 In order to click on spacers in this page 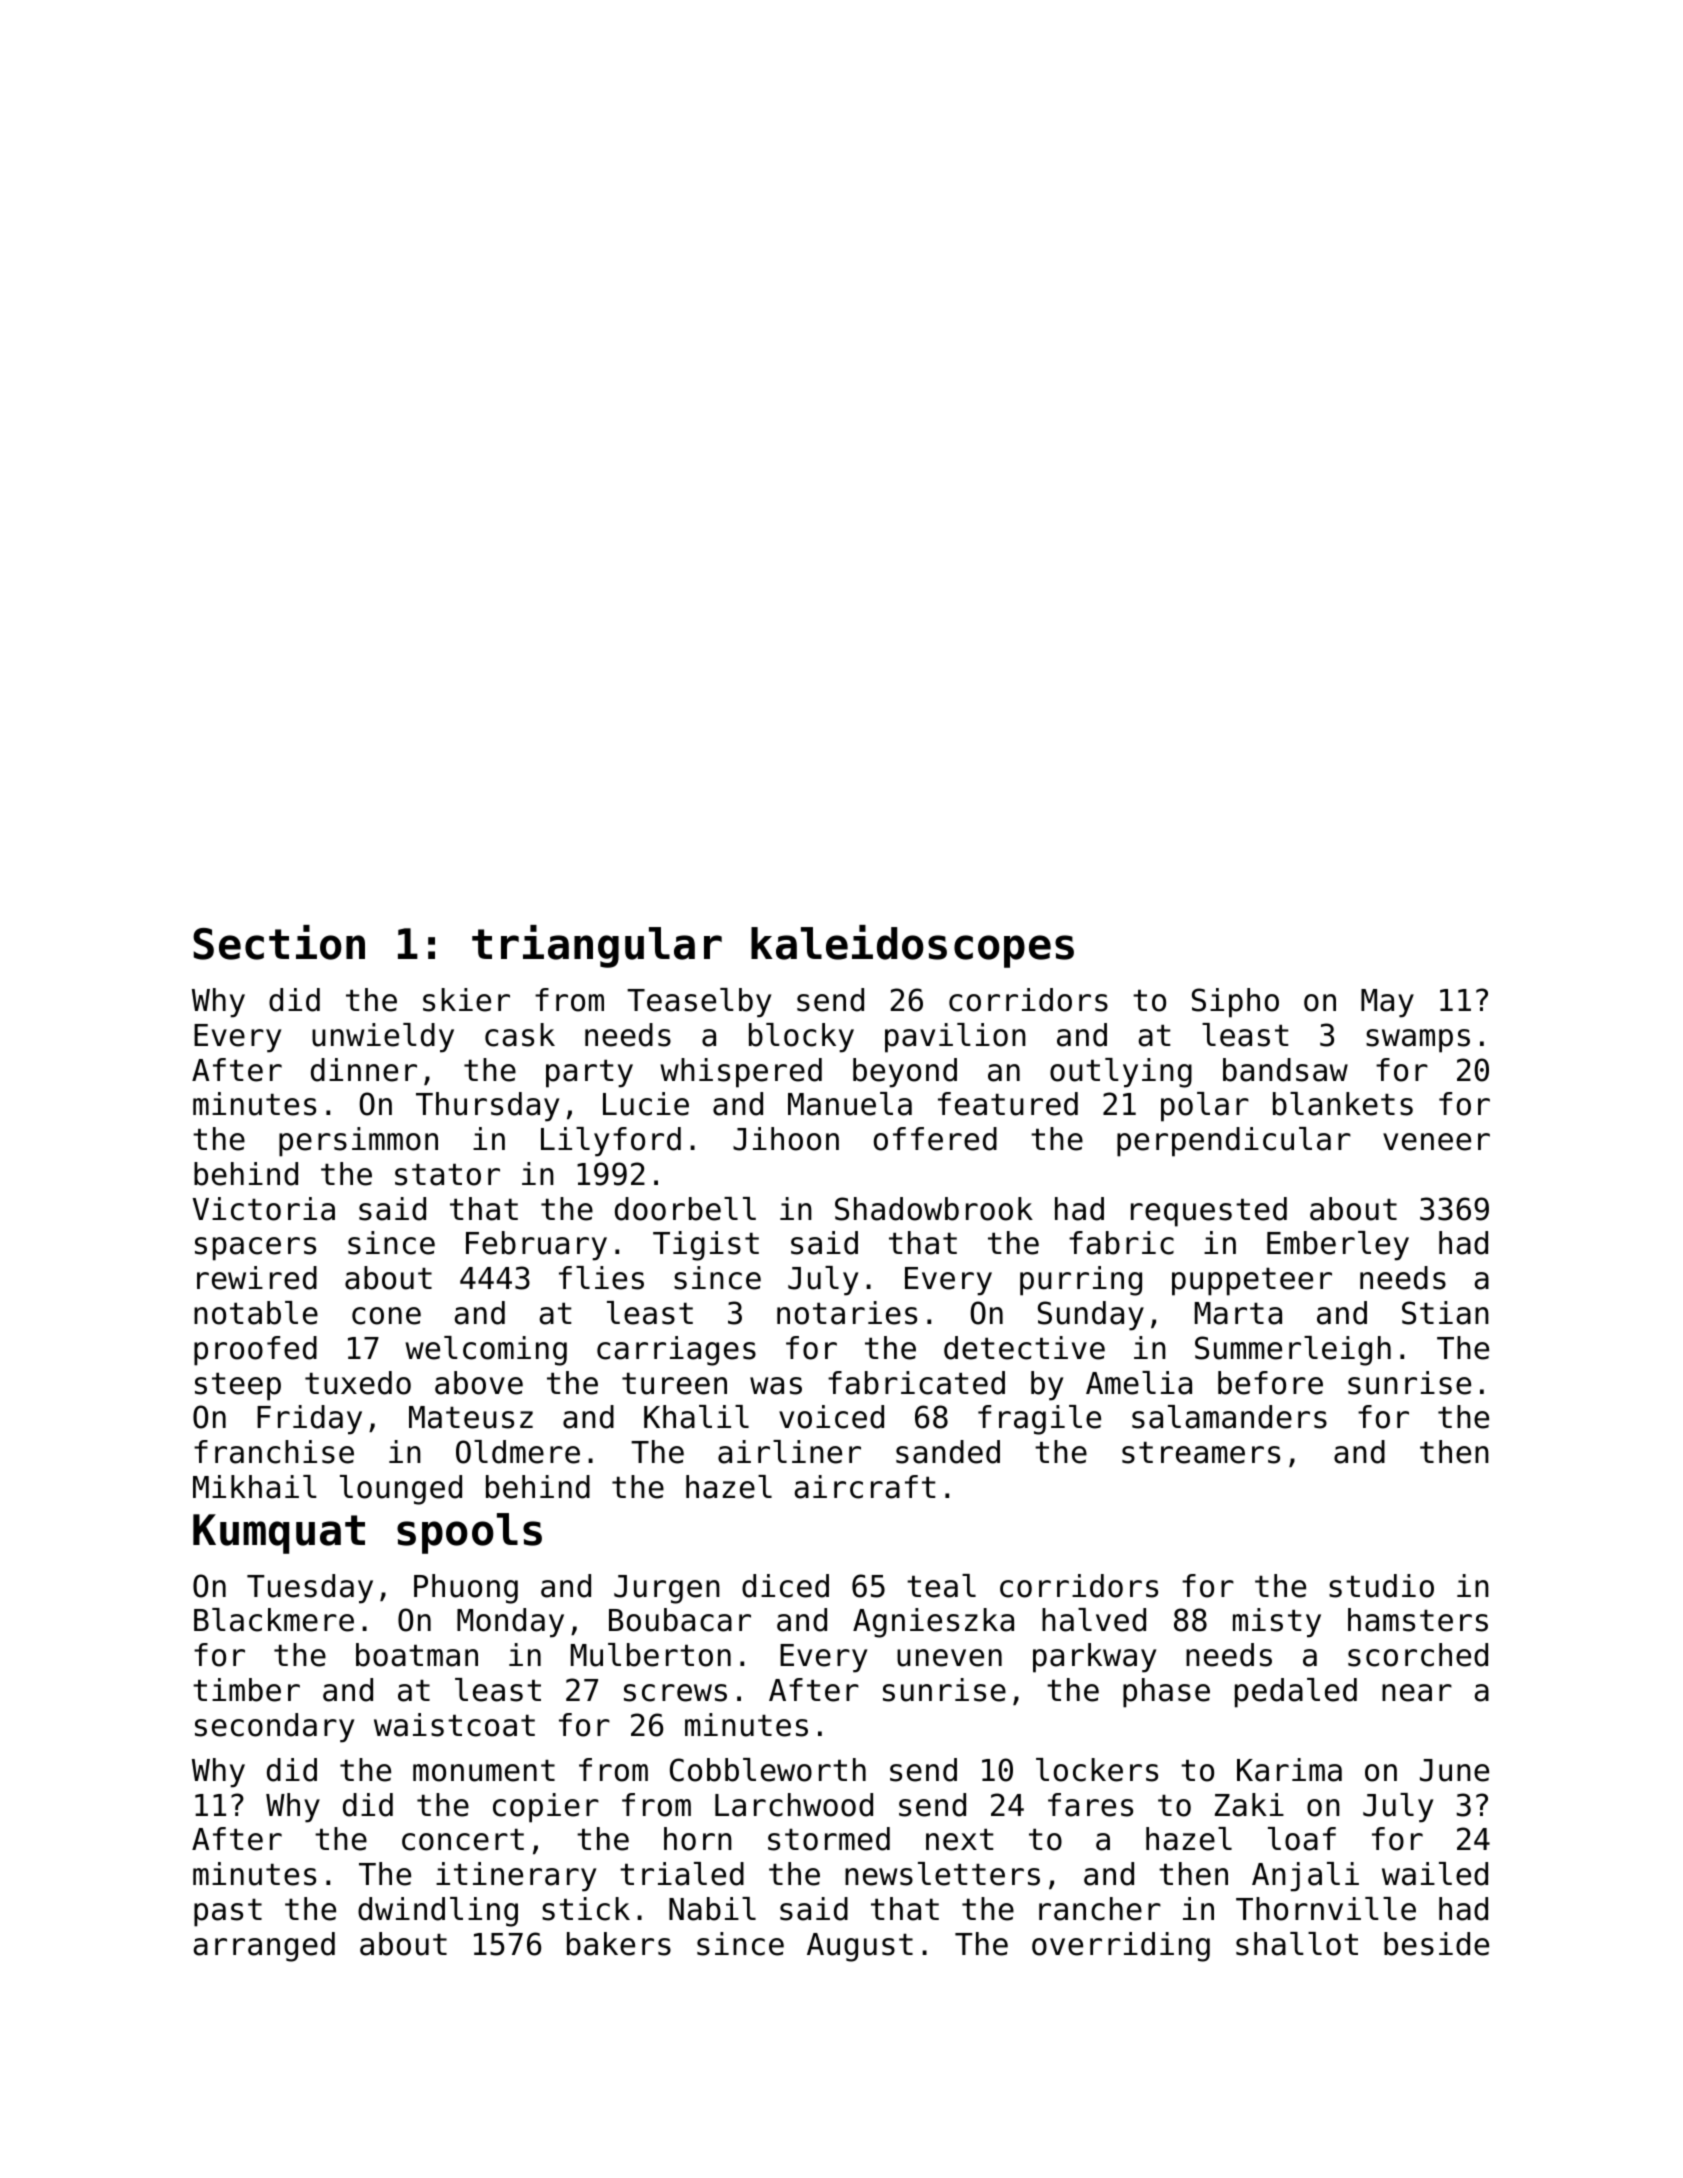, I will do `click(255, 1249)`.
